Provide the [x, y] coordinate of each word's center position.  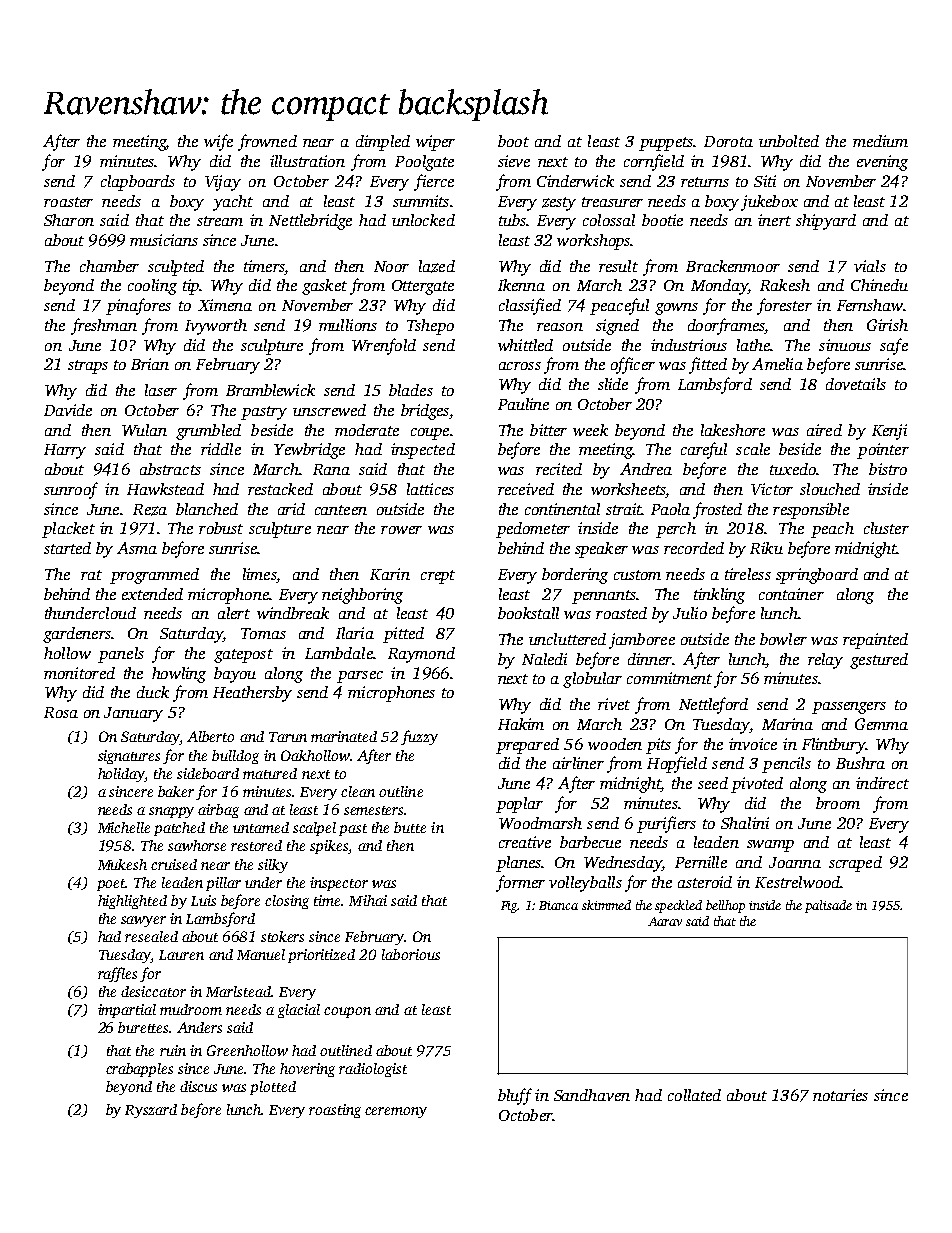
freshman [104, 326]
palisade [828, 906]
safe [894, 346]
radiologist [373, 1070]
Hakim [521, 724]
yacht [233, 203]
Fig [509, 907]
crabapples [139, 1070]
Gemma [881, 724]
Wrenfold [384, 346]
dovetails [856, 384]
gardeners [77, 635]
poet [111, 885]
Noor [391, 266]
